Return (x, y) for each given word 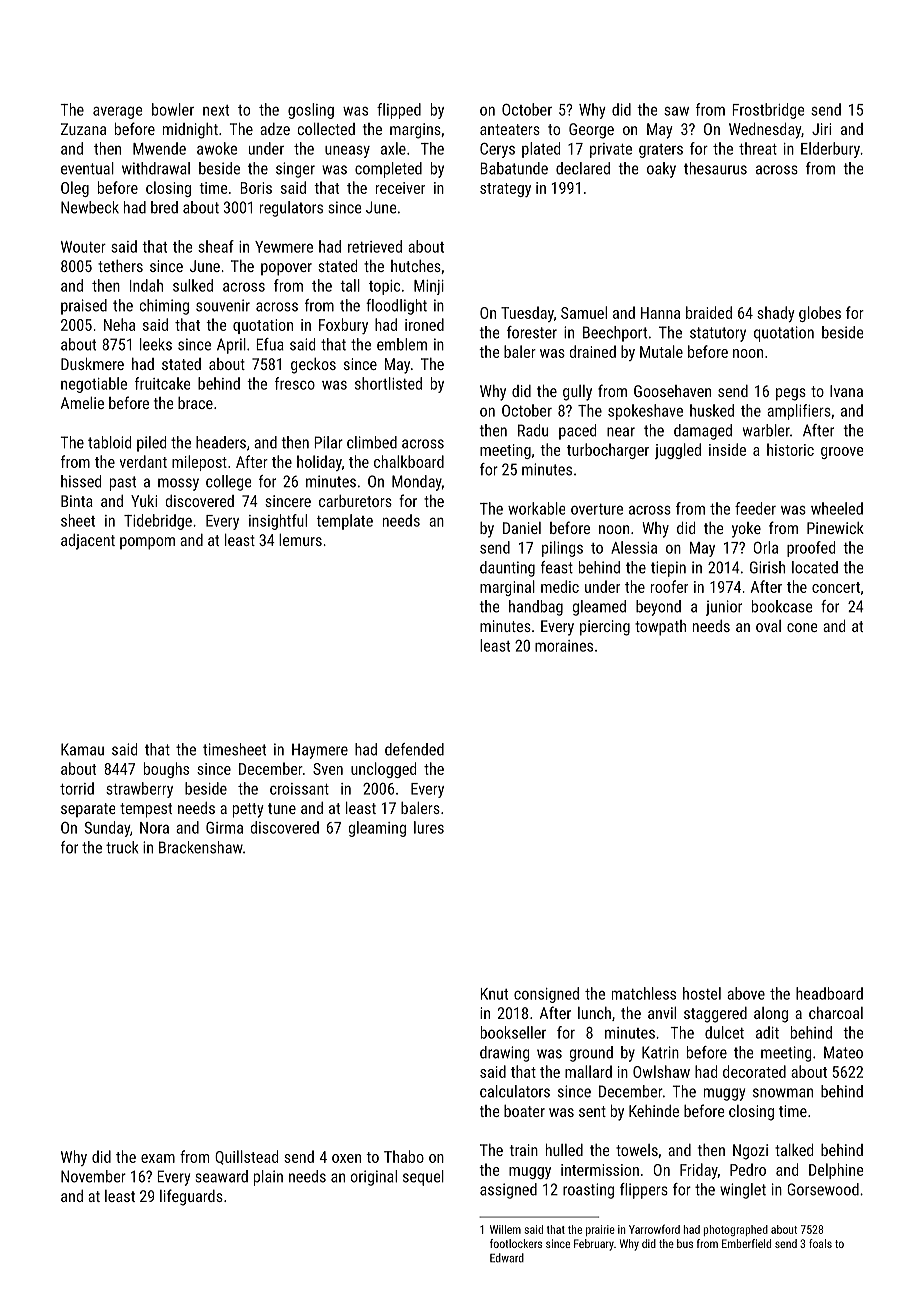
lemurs (300, 540)
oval (768, 626)
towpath (660, 628)
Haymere (320, 751)
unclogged (383, 770)
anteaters (510, 129)
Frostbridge (768, 111)
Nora (154, 828)
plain (268, 1178)
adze (275, 129)
